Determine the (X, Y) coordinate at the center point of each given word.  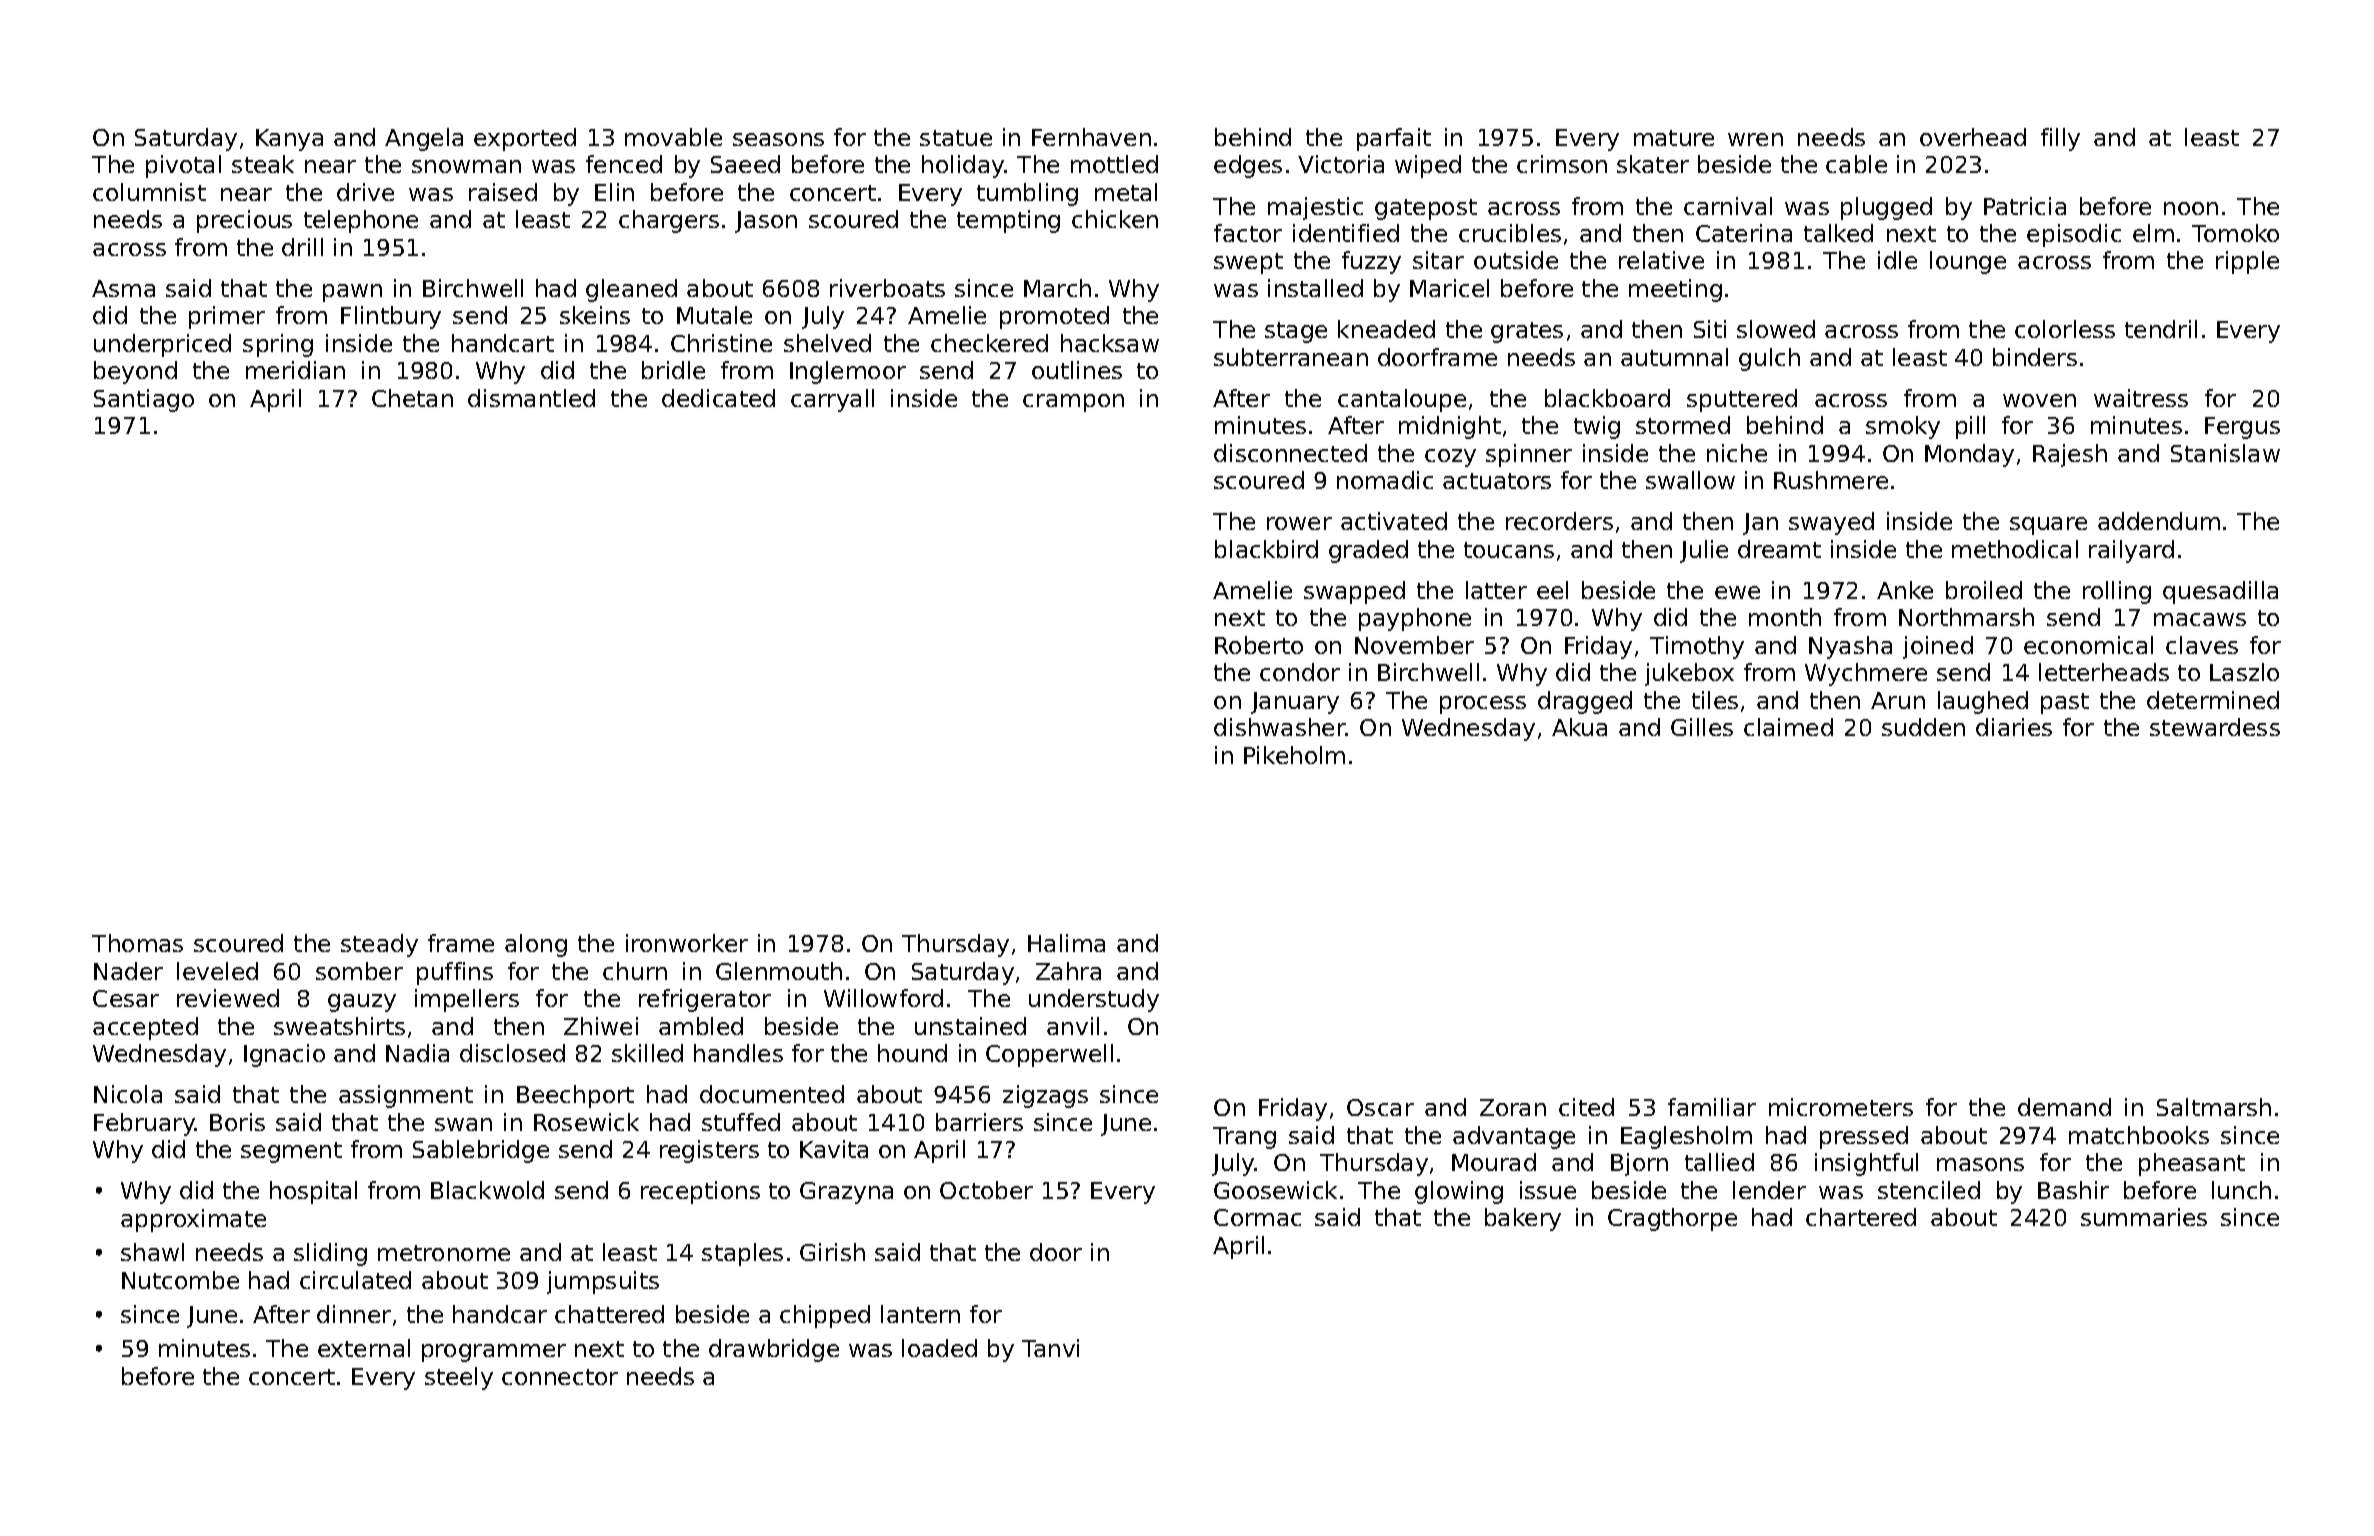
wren (1755, 139)
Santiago (144, 400)
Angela (424, 139)
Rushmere (1831, 480)
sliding (330, 1254)
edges (1248, 166)
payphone (1415, 619)
